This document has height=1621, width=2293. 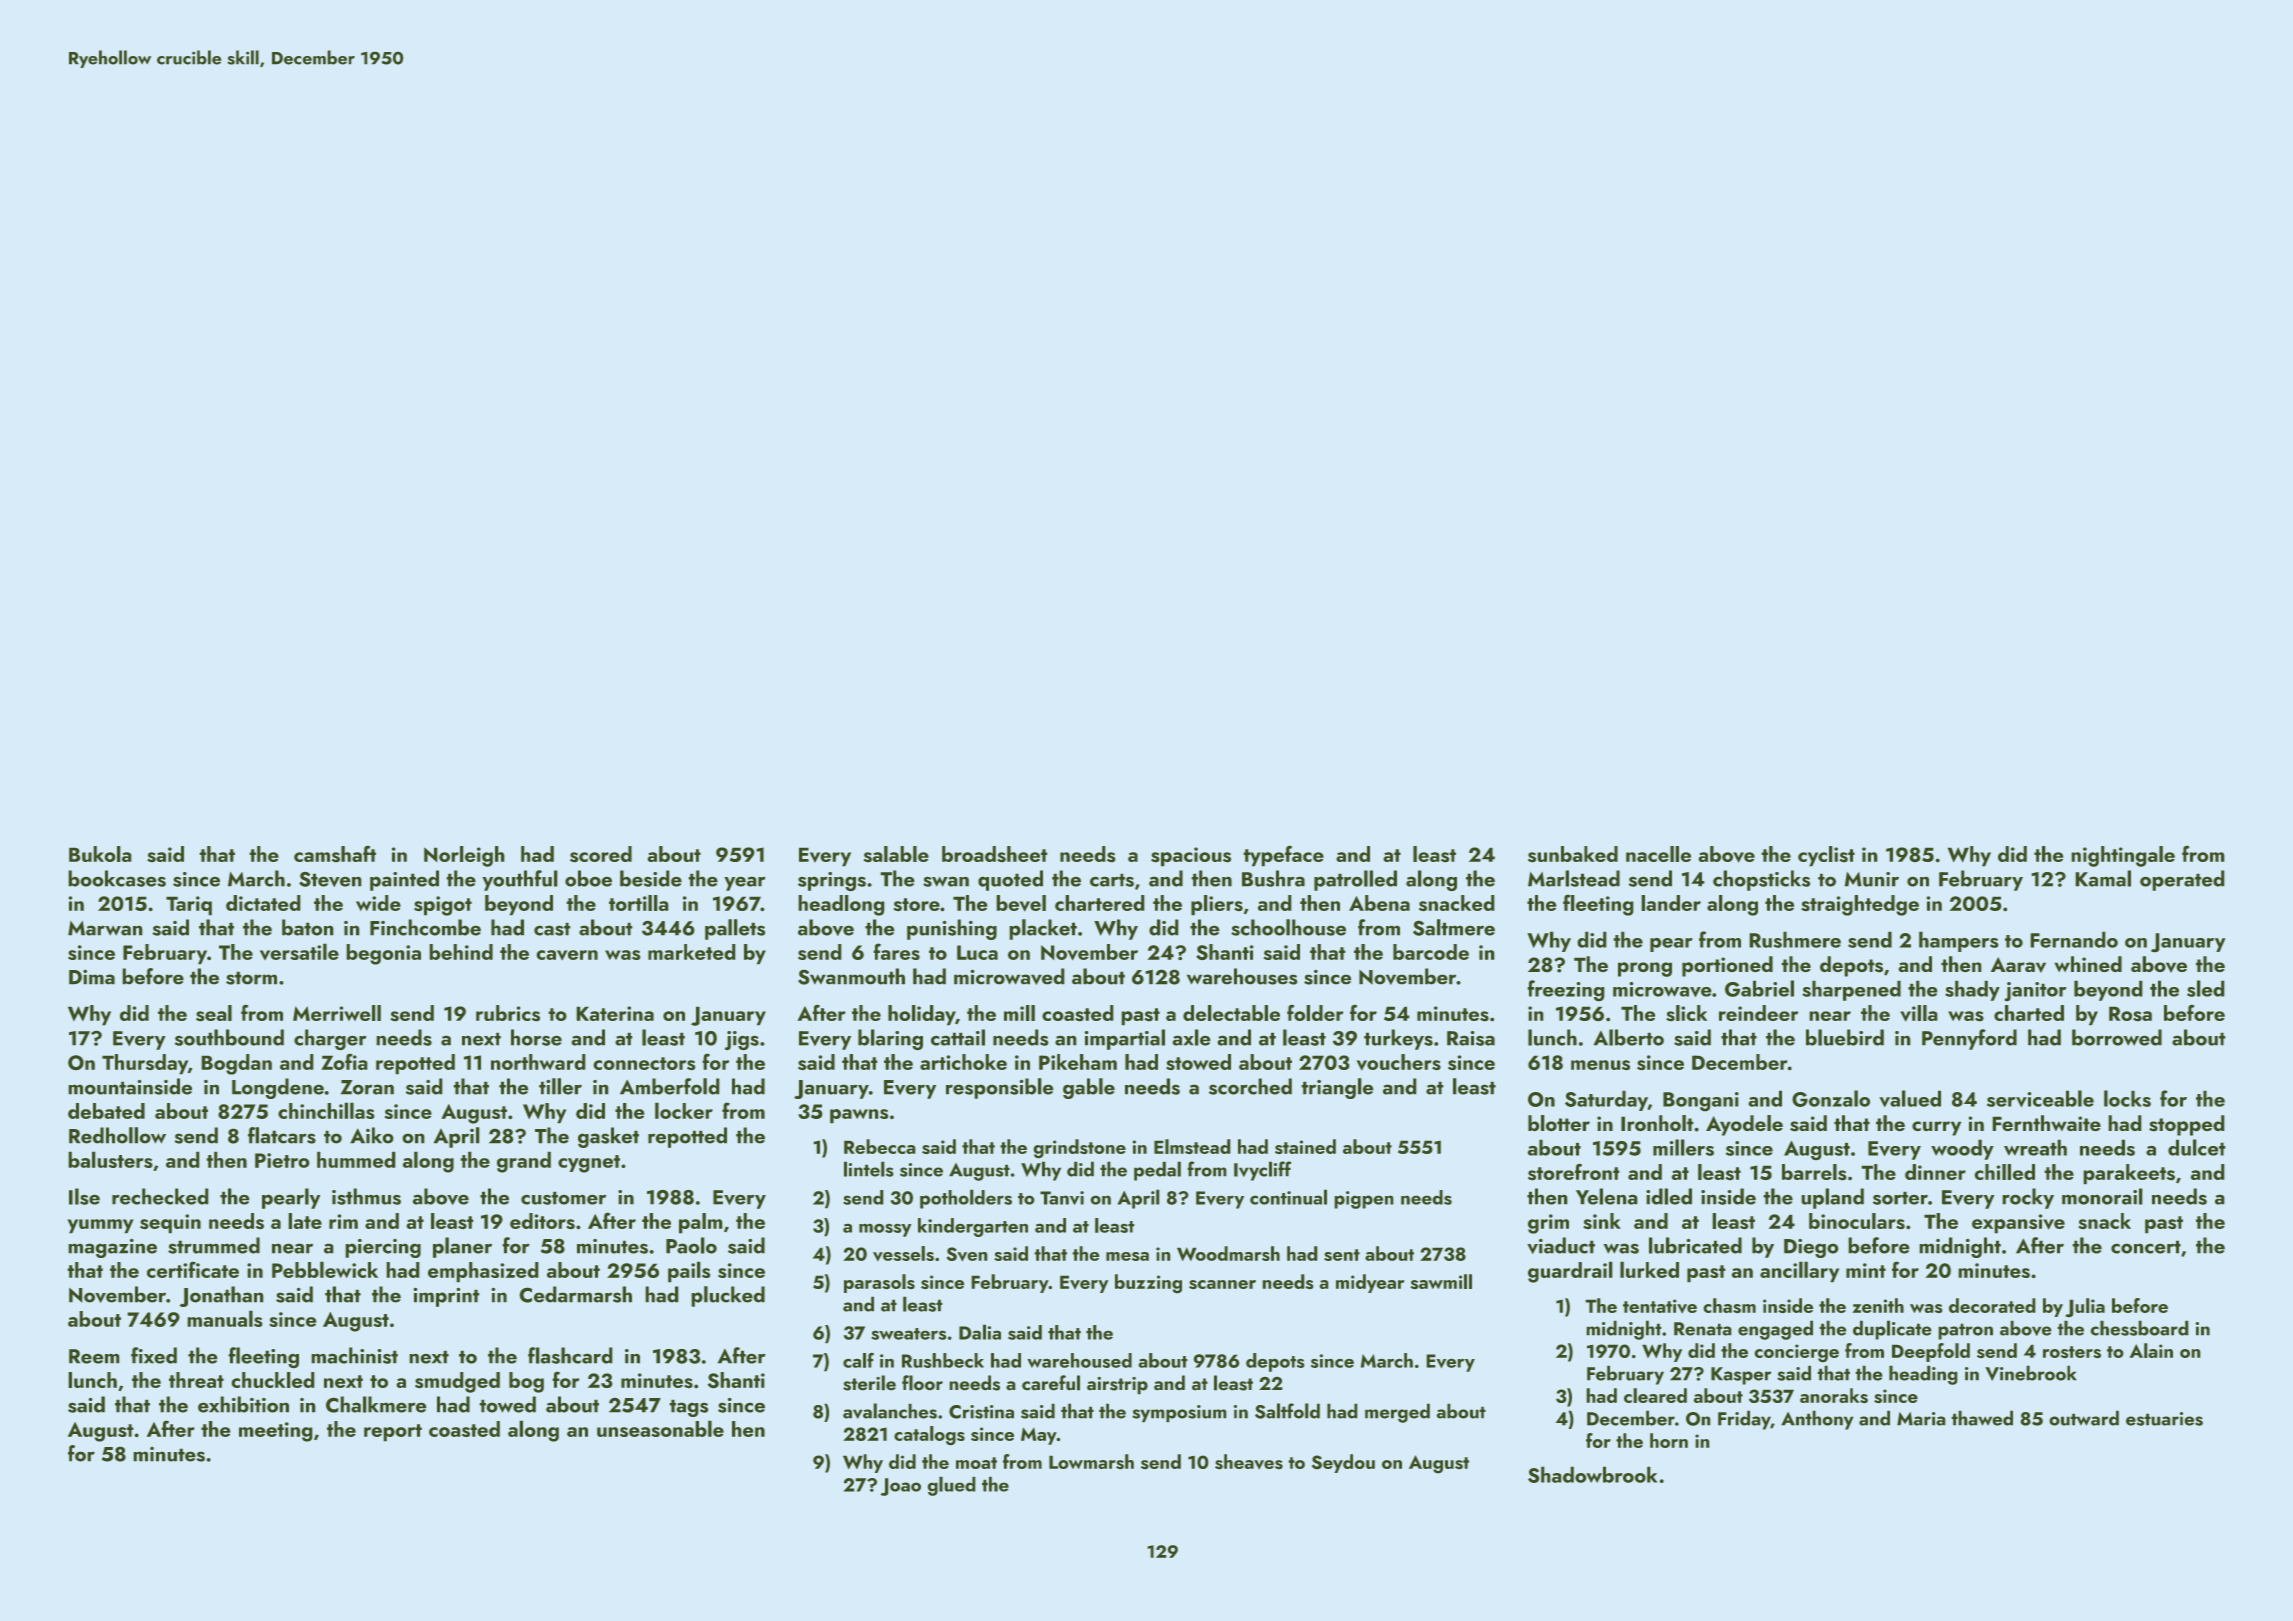 What do you see at coordinates (1043, 929) in the document?
I see `placket` at bounding box center [1043, 929].
